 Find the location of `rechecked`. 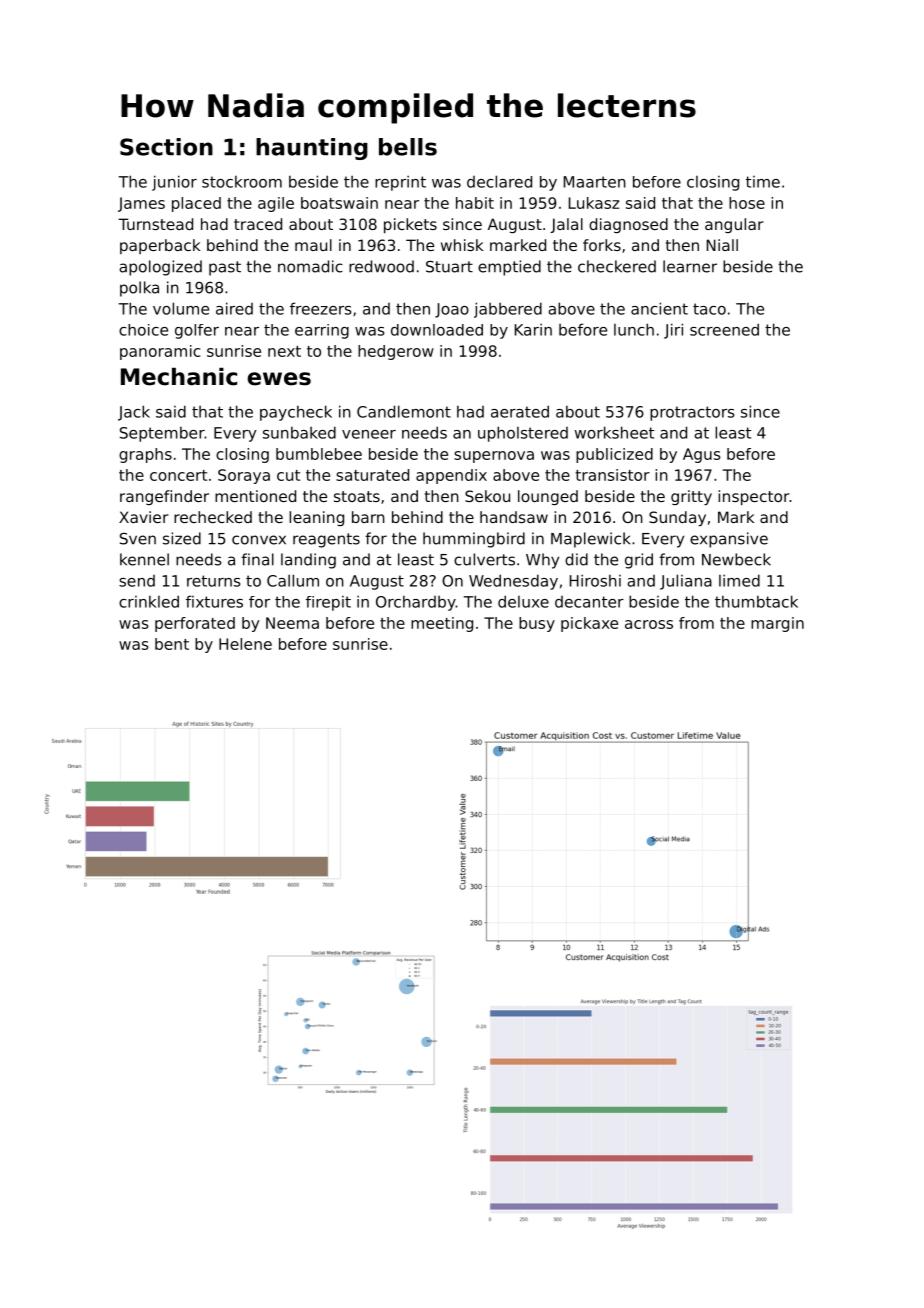

rechecked is located at coordinates (213, 517).
